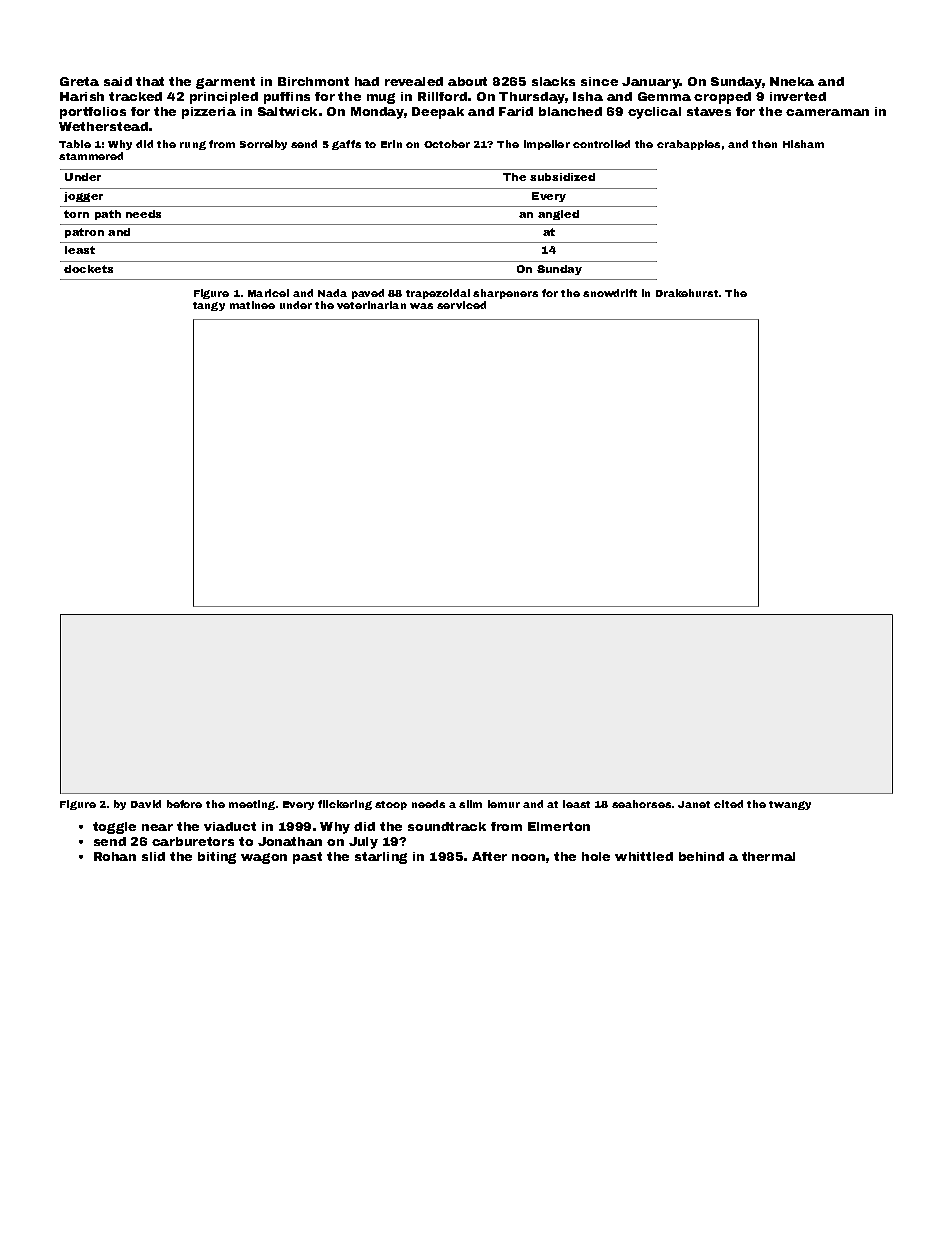 This screenshot has width=952, height=1233. I want to click on stoop, so click(391, 805).
